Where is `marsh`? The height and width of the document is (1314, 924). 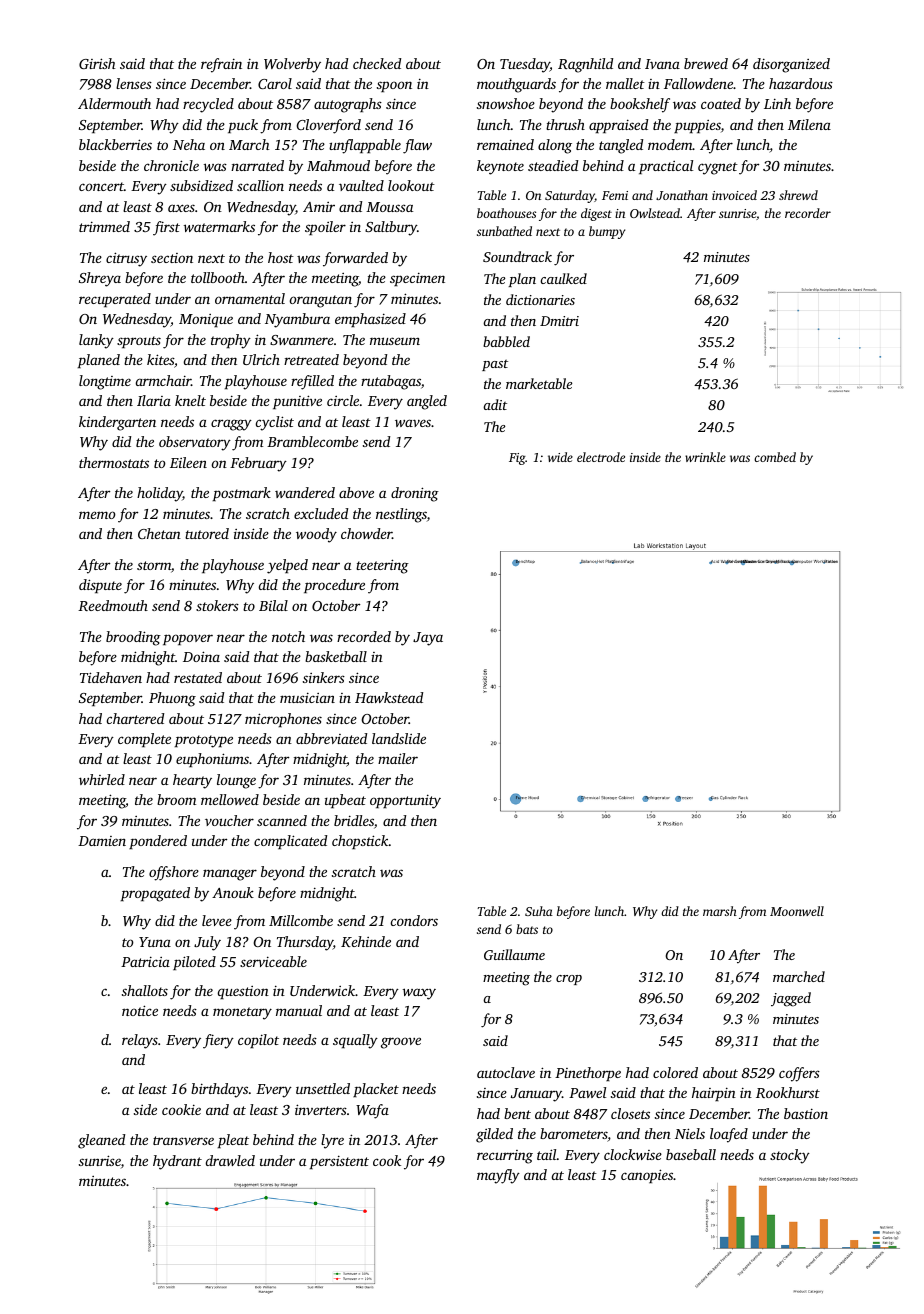
marsh is located at coordinates (720, 911).
